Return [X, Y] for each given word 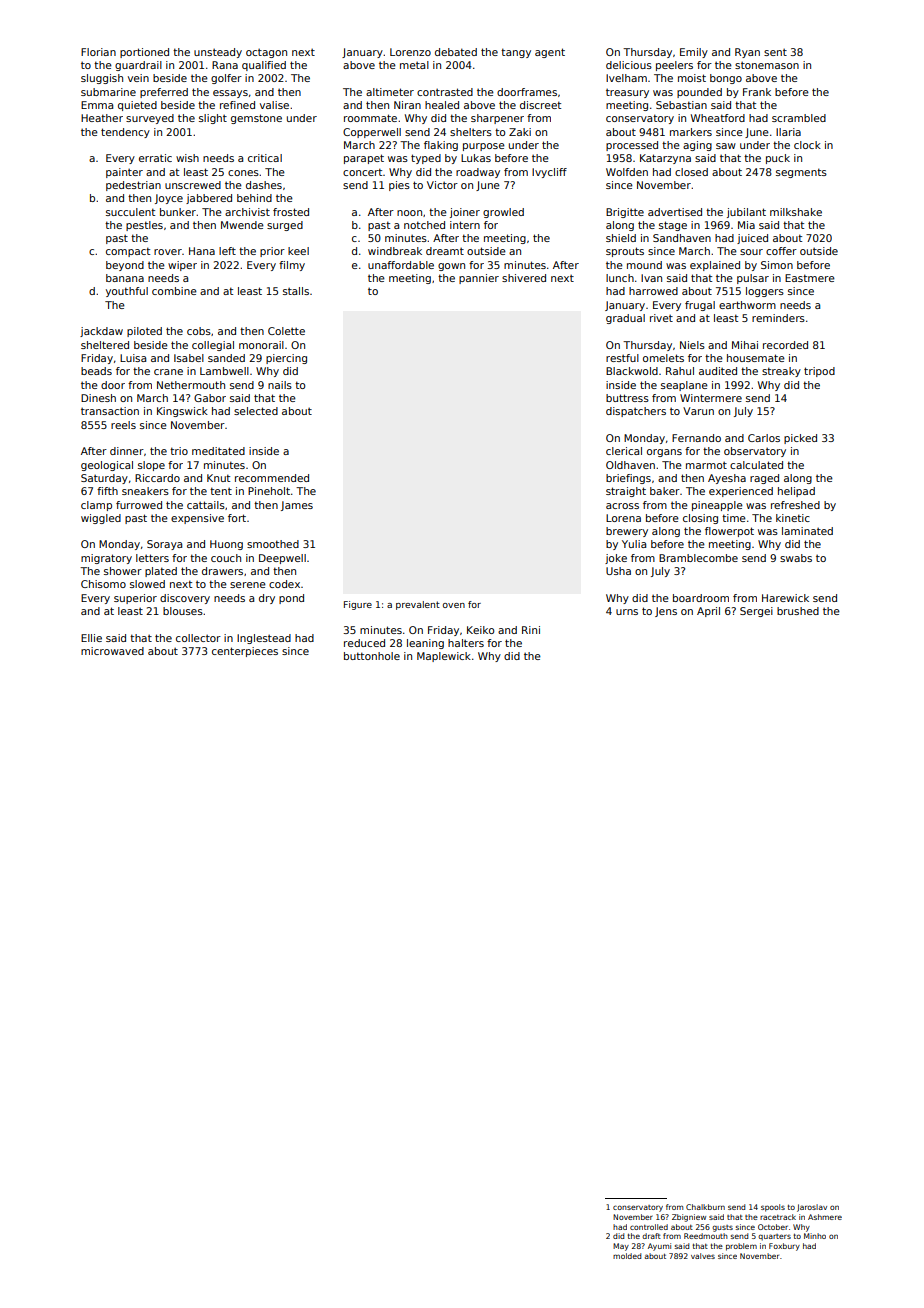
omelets [663, 358]
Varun [698, 411]
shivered [524, 278]
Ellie [91, 638]
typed [426, 159]
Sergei [756, 612]
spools [773, 1208]
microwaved [112, 651]
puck [778, 159]
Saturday [104, 479]
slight [213, 119]
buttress [627, 398]
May [621, 1247]
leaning [425, 644]
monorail [261, 345]
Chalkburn [705, 1207]
